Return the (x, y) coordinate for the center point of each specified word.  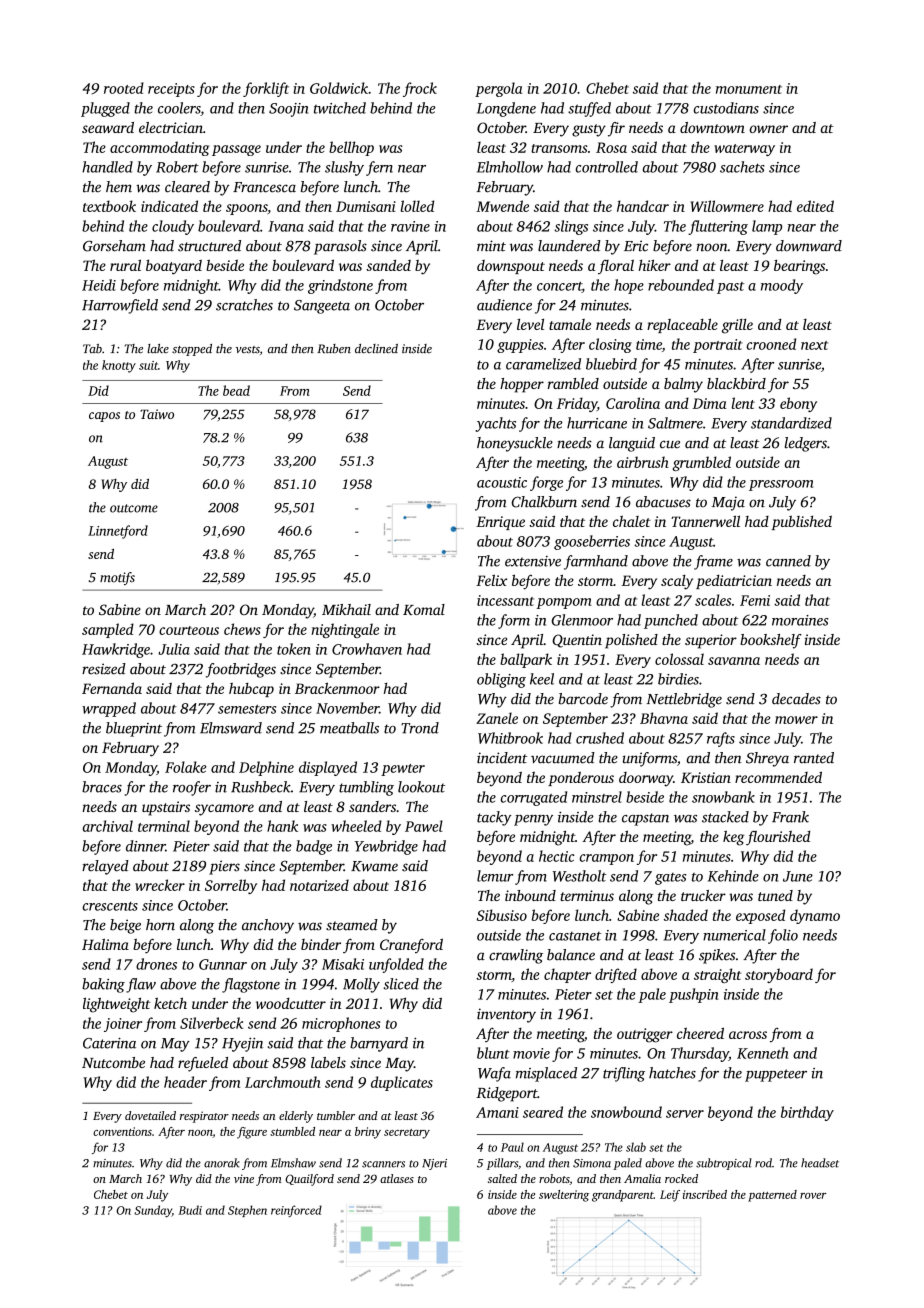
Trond (420, 728)
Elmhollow (510, 167)
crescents (110, 906)
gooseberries (592, 542)
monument (749, 89)
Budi (190, 1210)
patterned (772, 1196)
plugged (105, 109)
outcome (134, 508)
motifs (117, 578)
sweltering (564, 1196)
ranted (814, 758)
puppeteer (776, 1075)
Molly (361, 985)
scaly (677, 582)
